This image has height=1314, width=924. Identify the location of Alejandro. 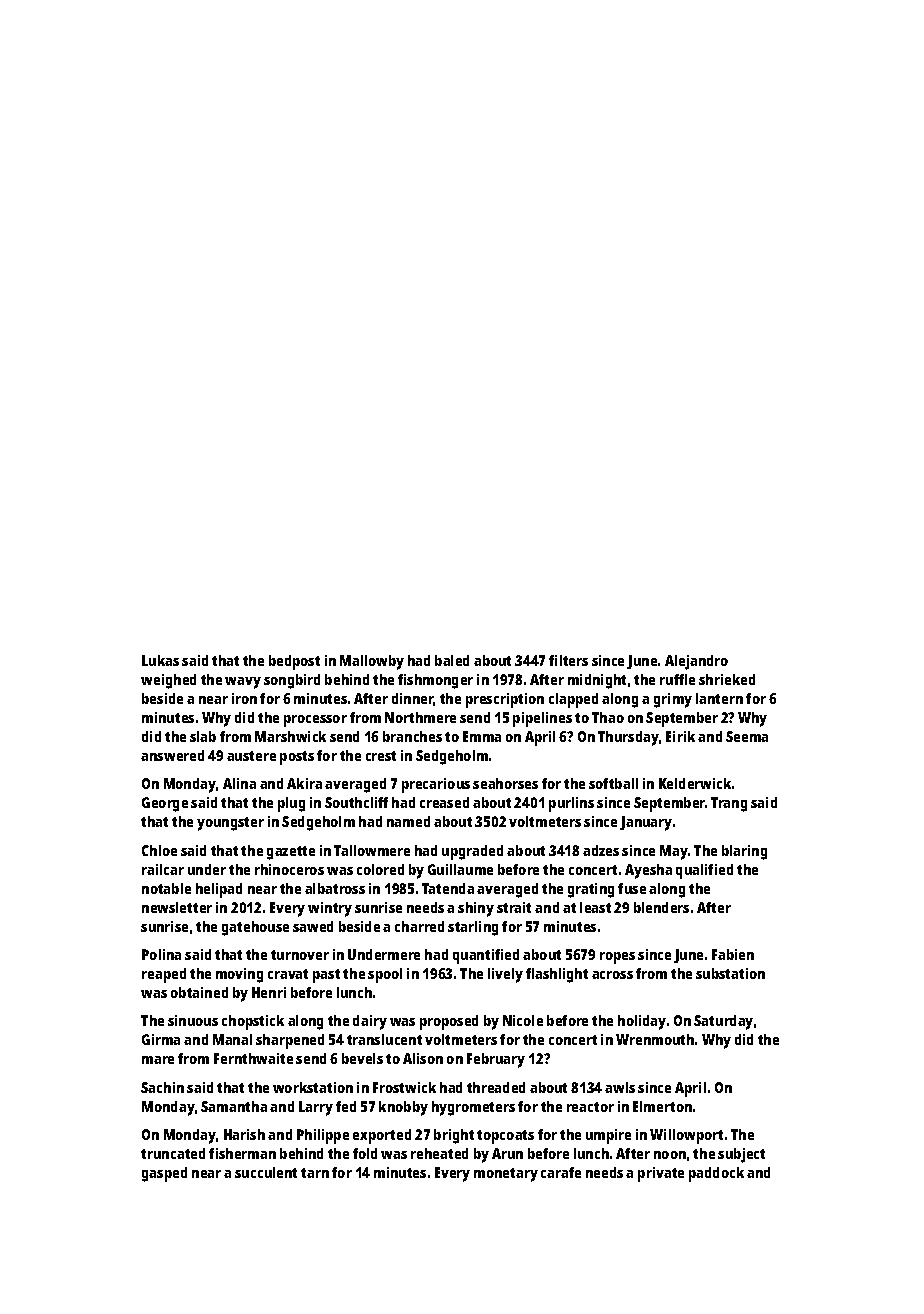
(696, 662).
